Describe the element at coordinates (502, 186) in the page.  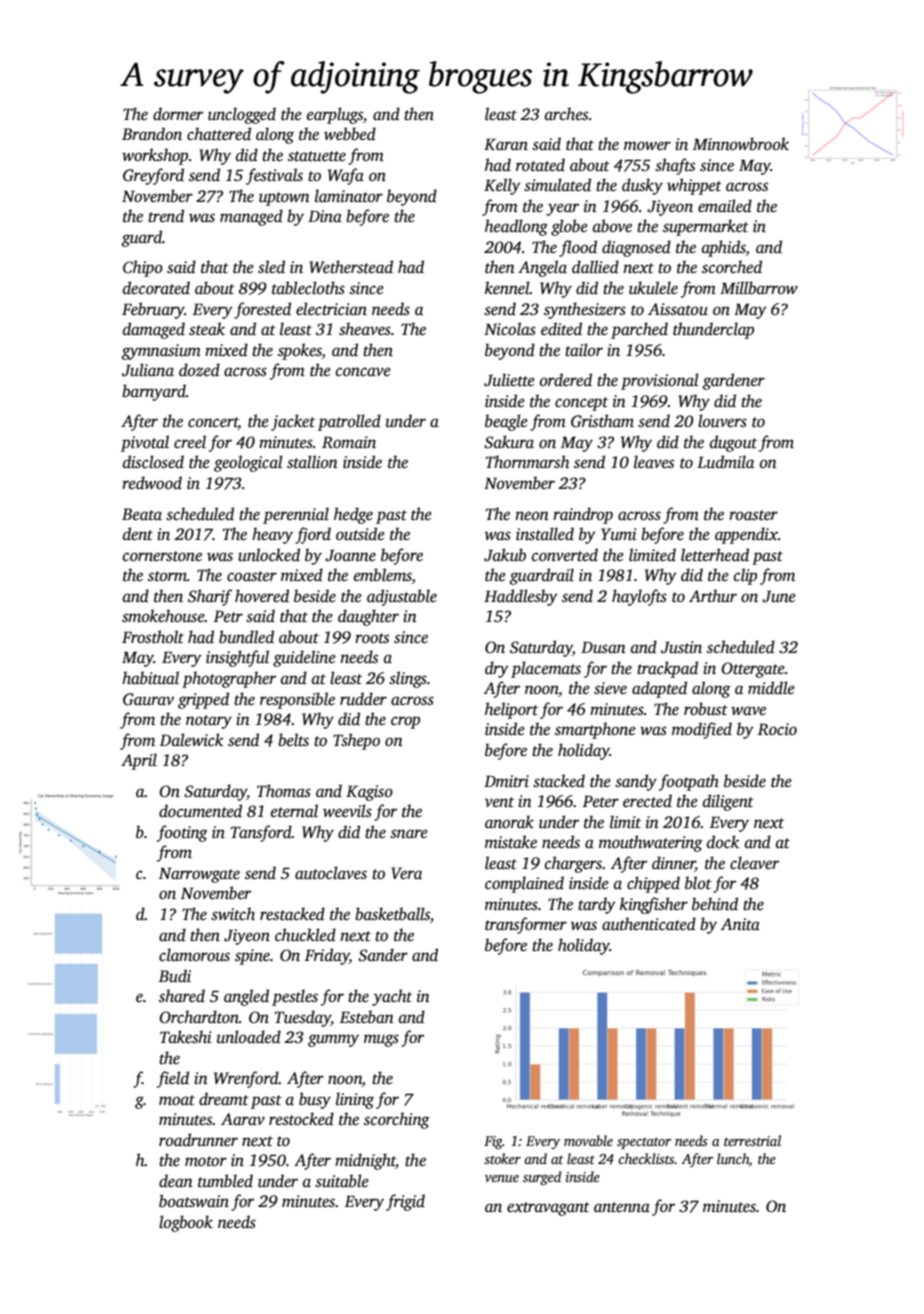
I see `Kelly` at that location.
